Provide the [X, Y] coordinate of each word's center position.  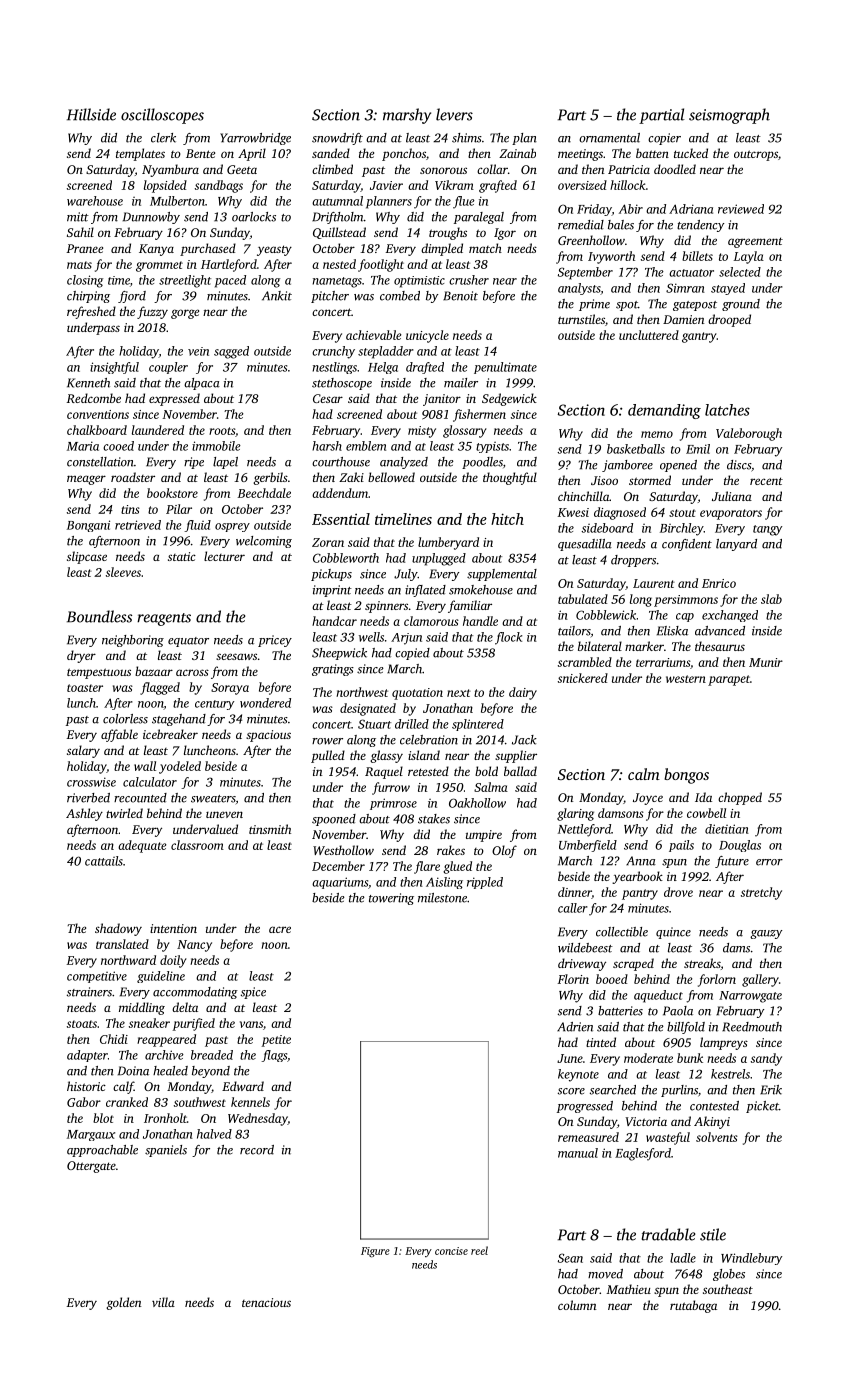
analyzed [404, 463]
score [571, 1091]
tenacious [266, 1302]
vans [251, 1024]
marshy [407, 116]
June [570, 1058]
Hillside [91, 114]
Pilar [179, 509]
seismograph [729, 116]
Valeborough [749, 434]
